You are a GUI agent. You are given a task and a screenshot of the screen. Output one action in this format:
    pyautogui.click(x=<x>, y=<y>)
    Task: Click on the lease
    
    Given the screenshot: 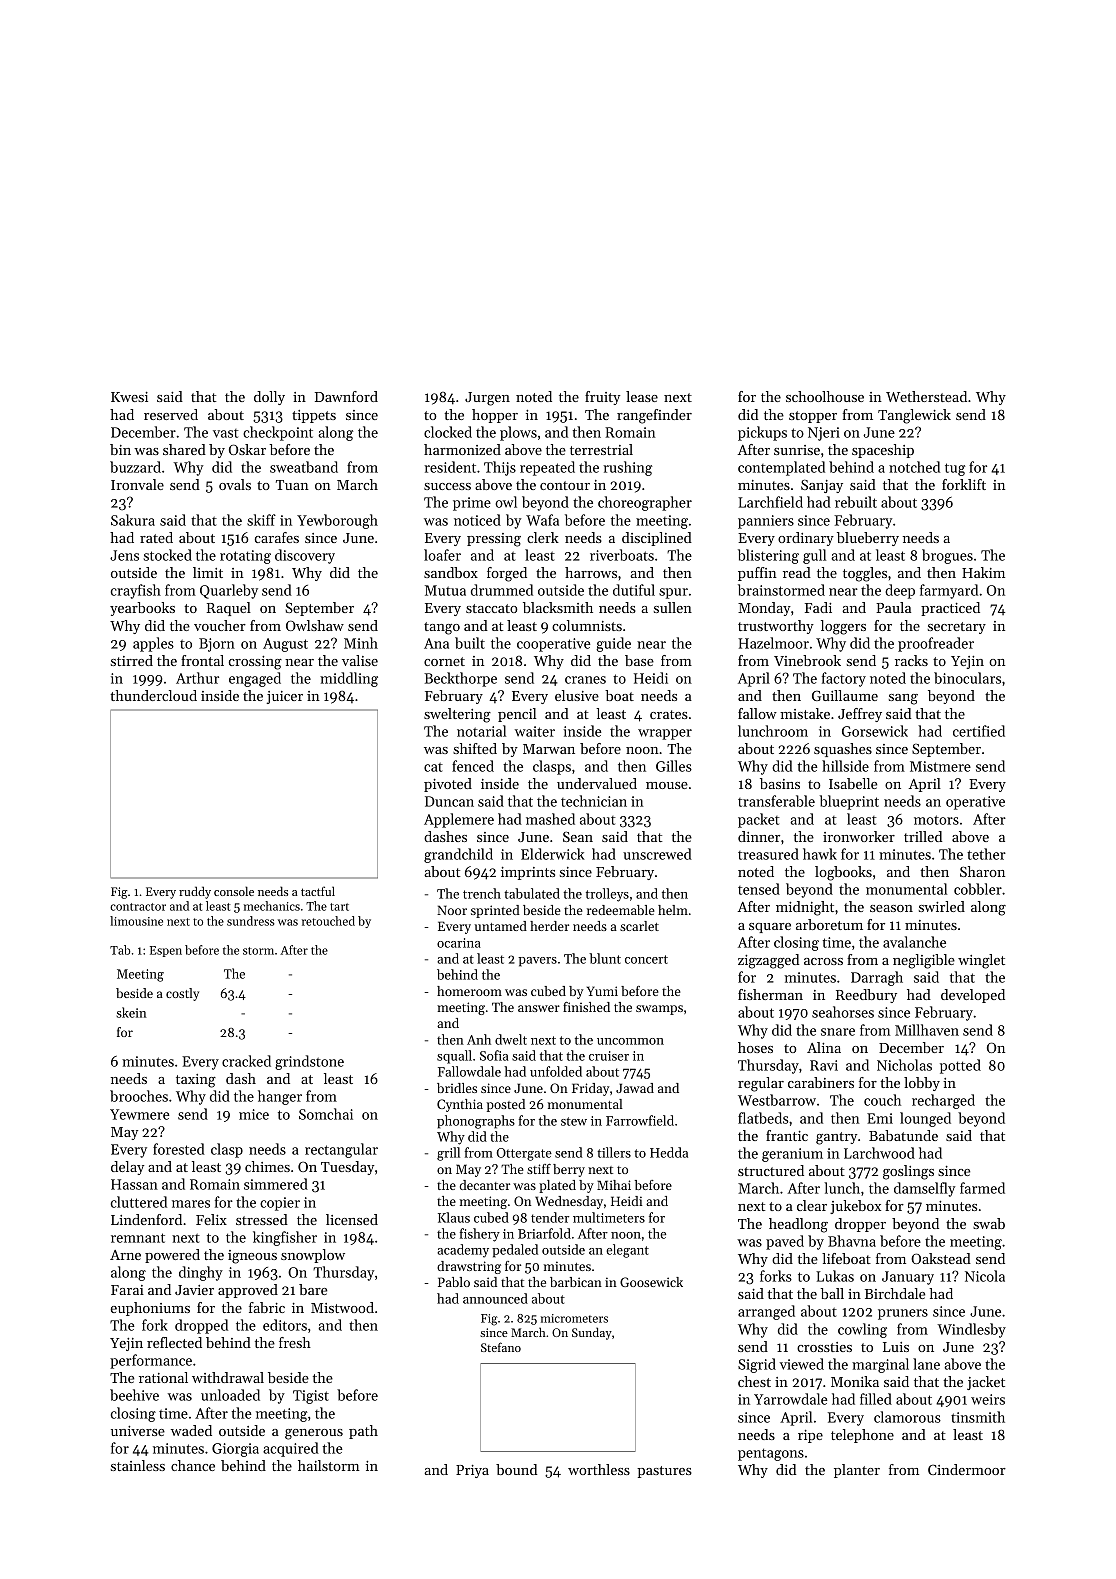 What is the action you would take?
    pyautogui.click(x=642, y=396)
